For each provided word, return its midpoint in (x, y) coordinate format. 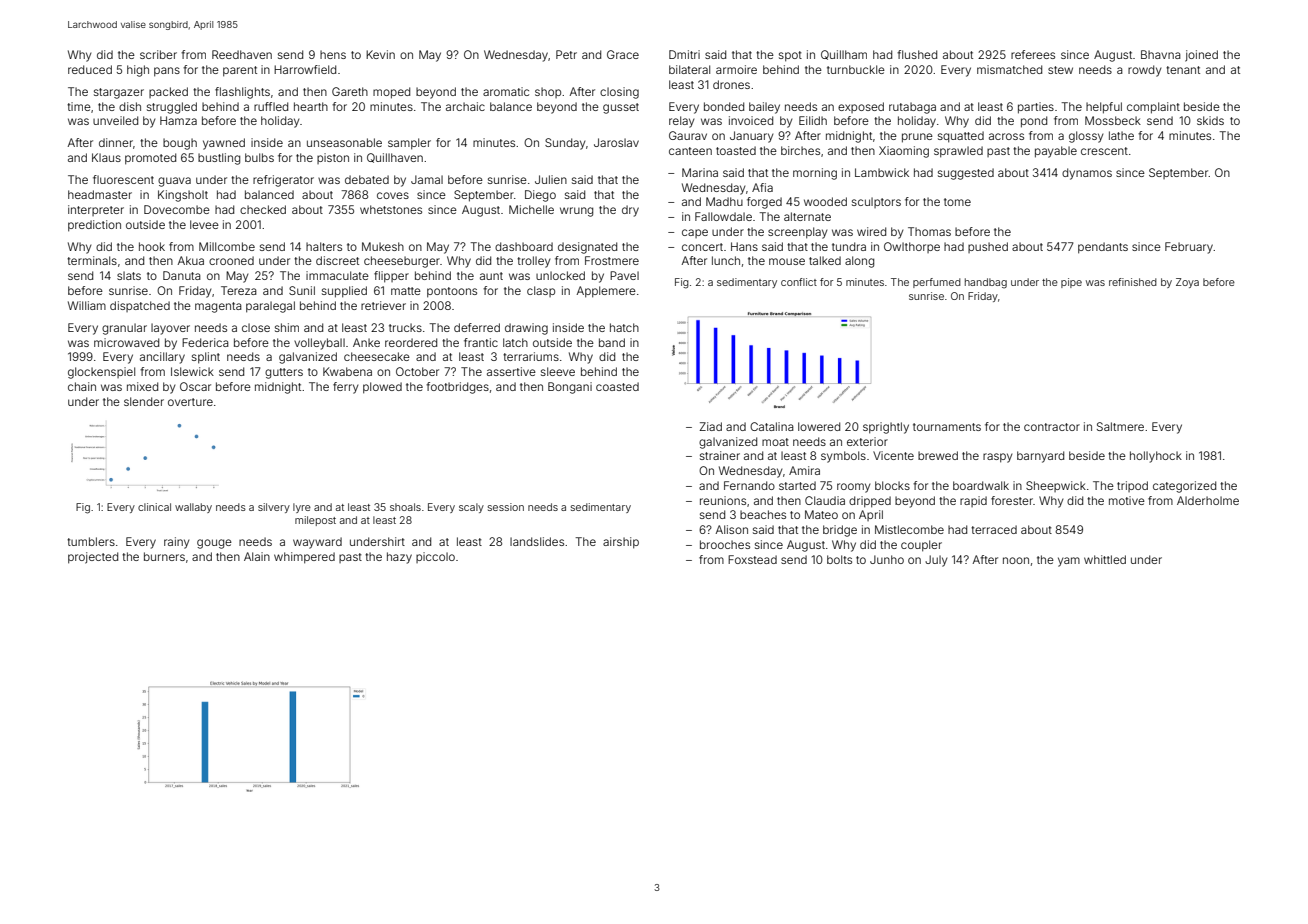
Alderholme (1208, 500)
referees (1033, 54)
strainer (720, 455)
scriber (158, 54)
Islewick (192, 371)
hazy (399, 558)
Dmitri (684, 54)
